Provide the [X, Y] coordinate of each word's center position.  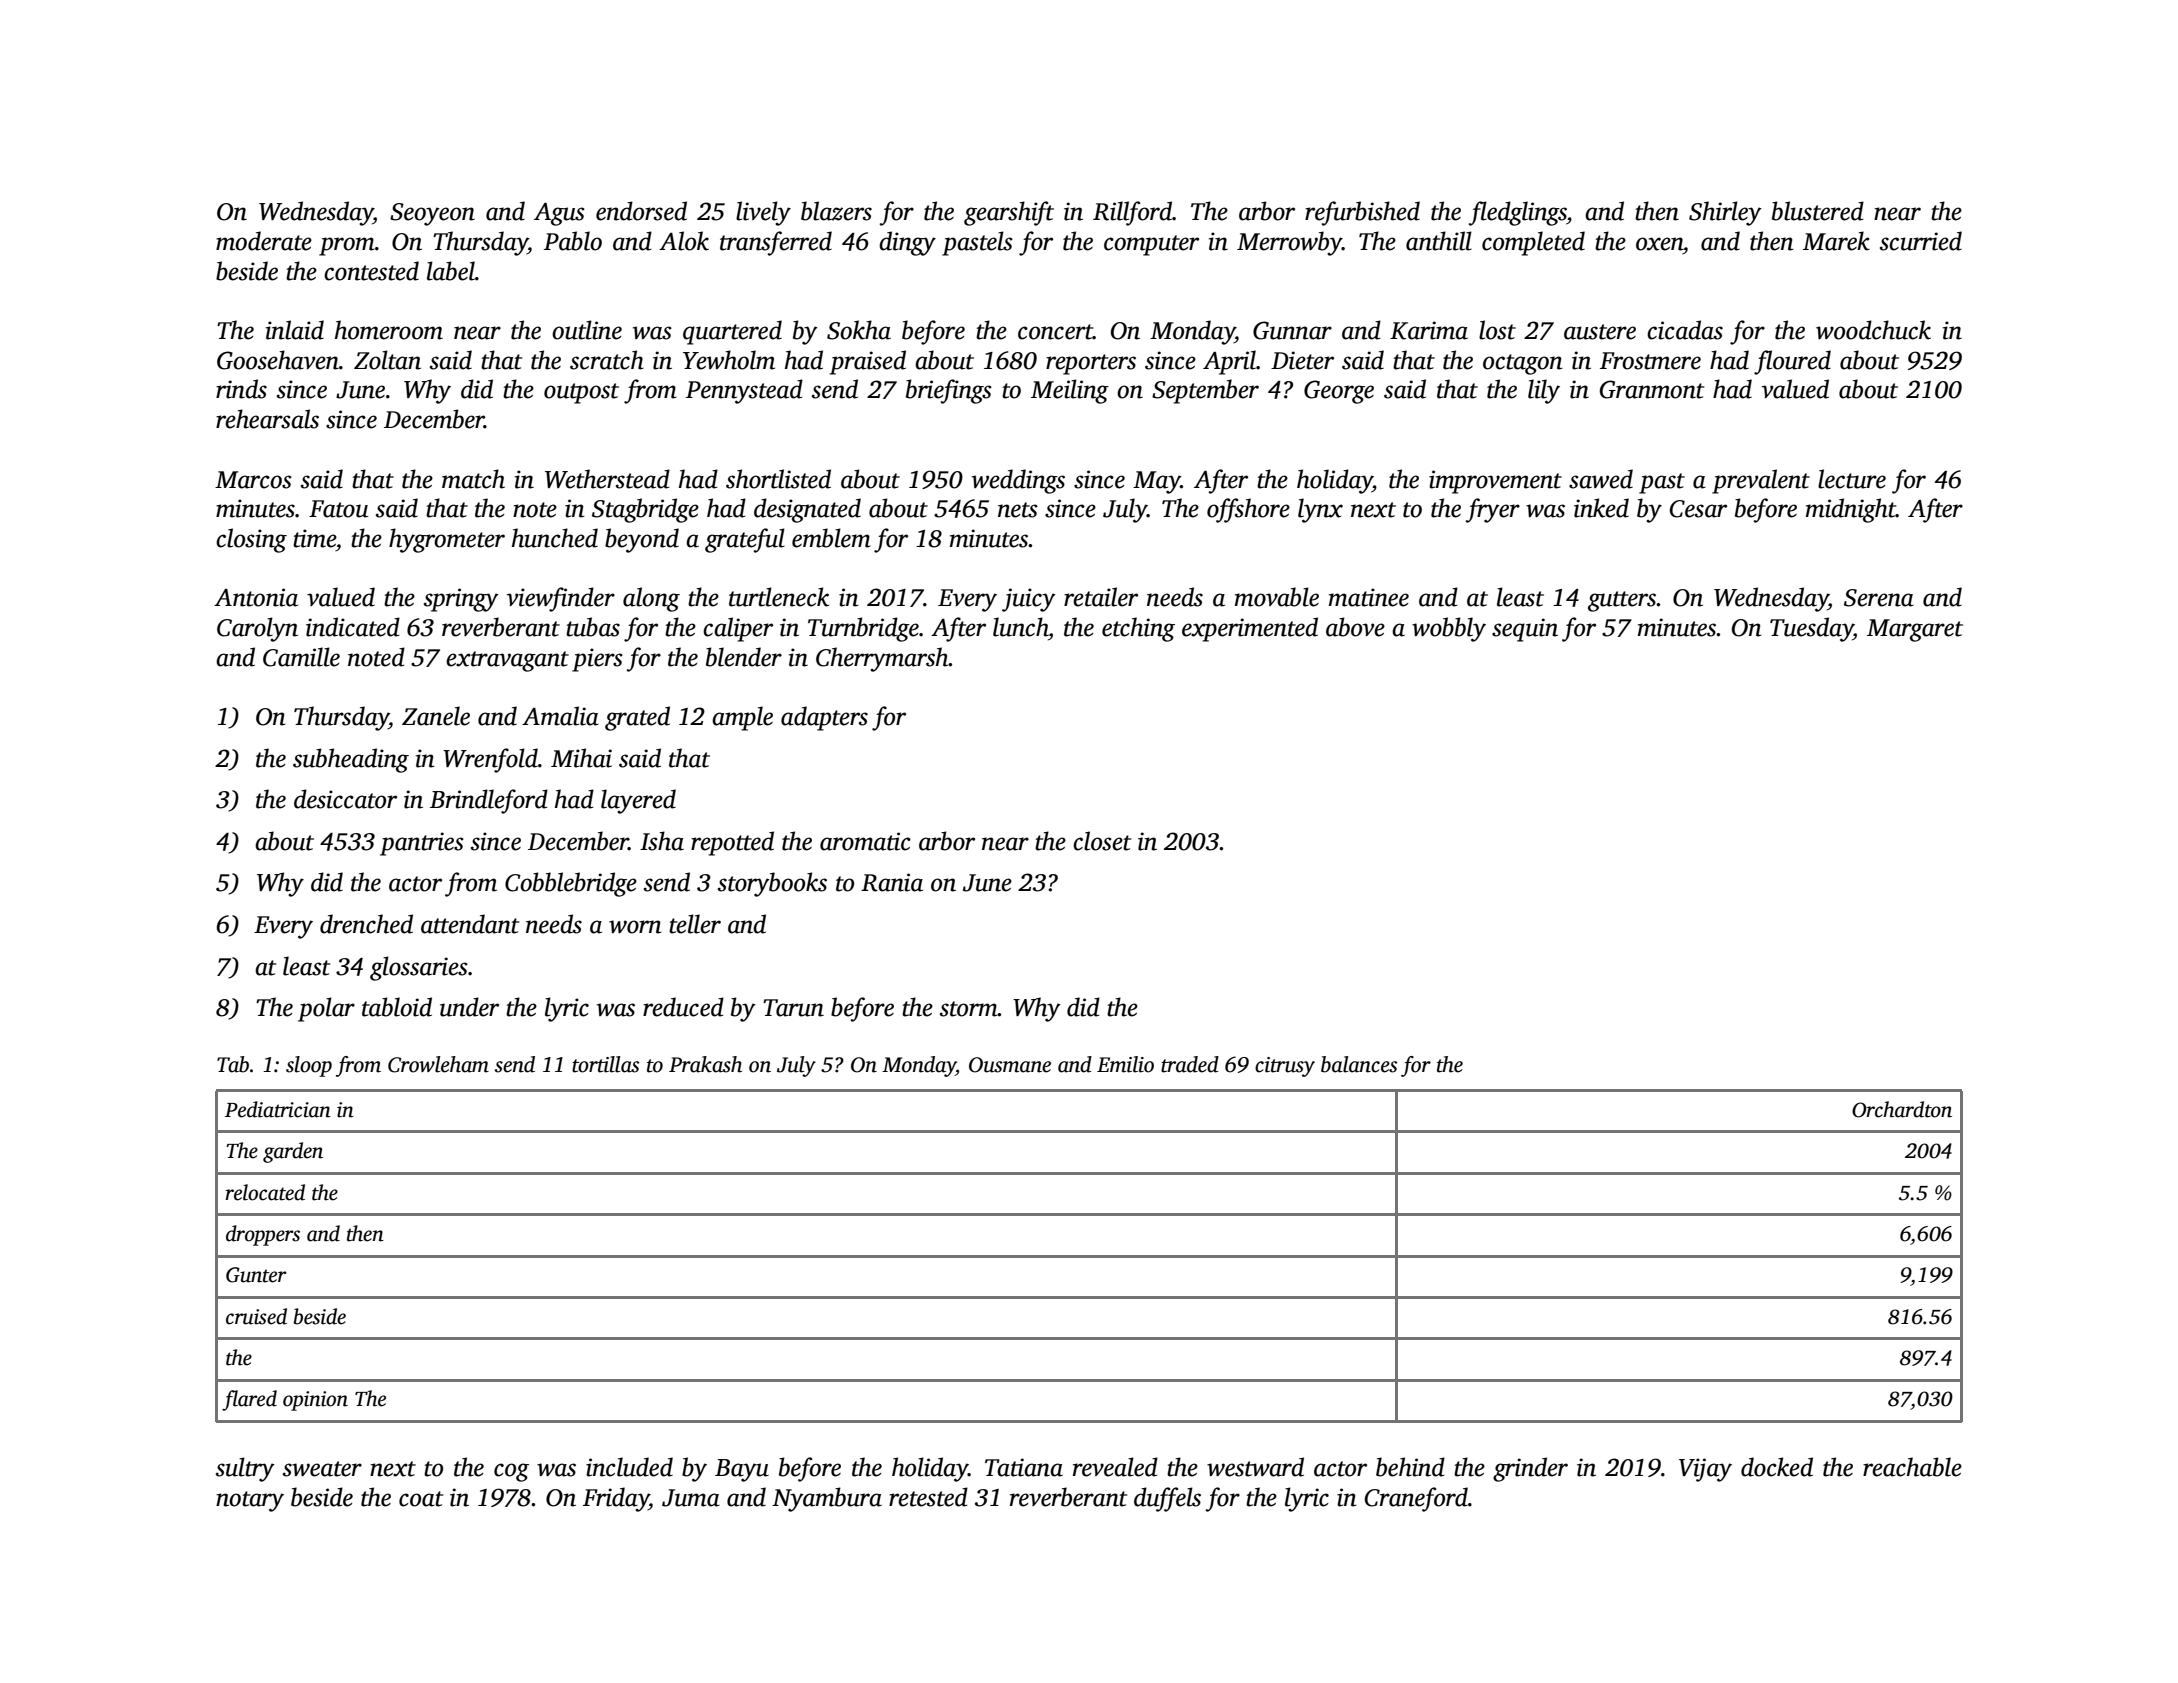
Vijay [1705, 1470]
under [469, 1007]
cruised [256, 1316]
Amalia [560, 716]
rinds [241, 389]
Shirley [1725, 213]
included [629, 1467]
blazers [836, 211]
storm [969, 1009]
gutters [1622, 601]
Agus [559, 214]
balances [1359, 1064]
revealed [1115, 1467]
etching [1138, 629]
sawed [1601, 479]
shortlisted [778, 479]
